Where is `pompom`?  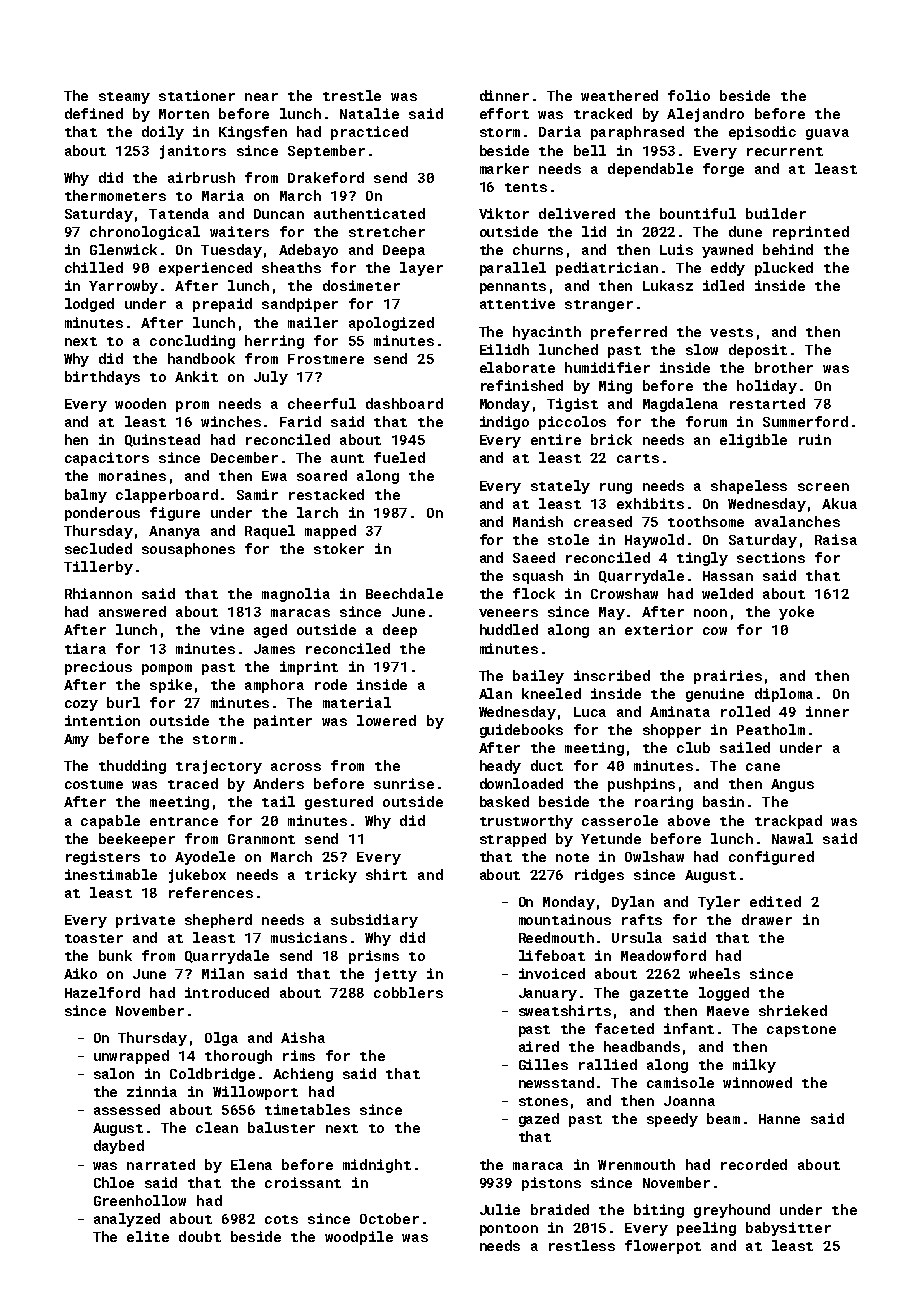
pompom is located at coordinates (167, 669).
